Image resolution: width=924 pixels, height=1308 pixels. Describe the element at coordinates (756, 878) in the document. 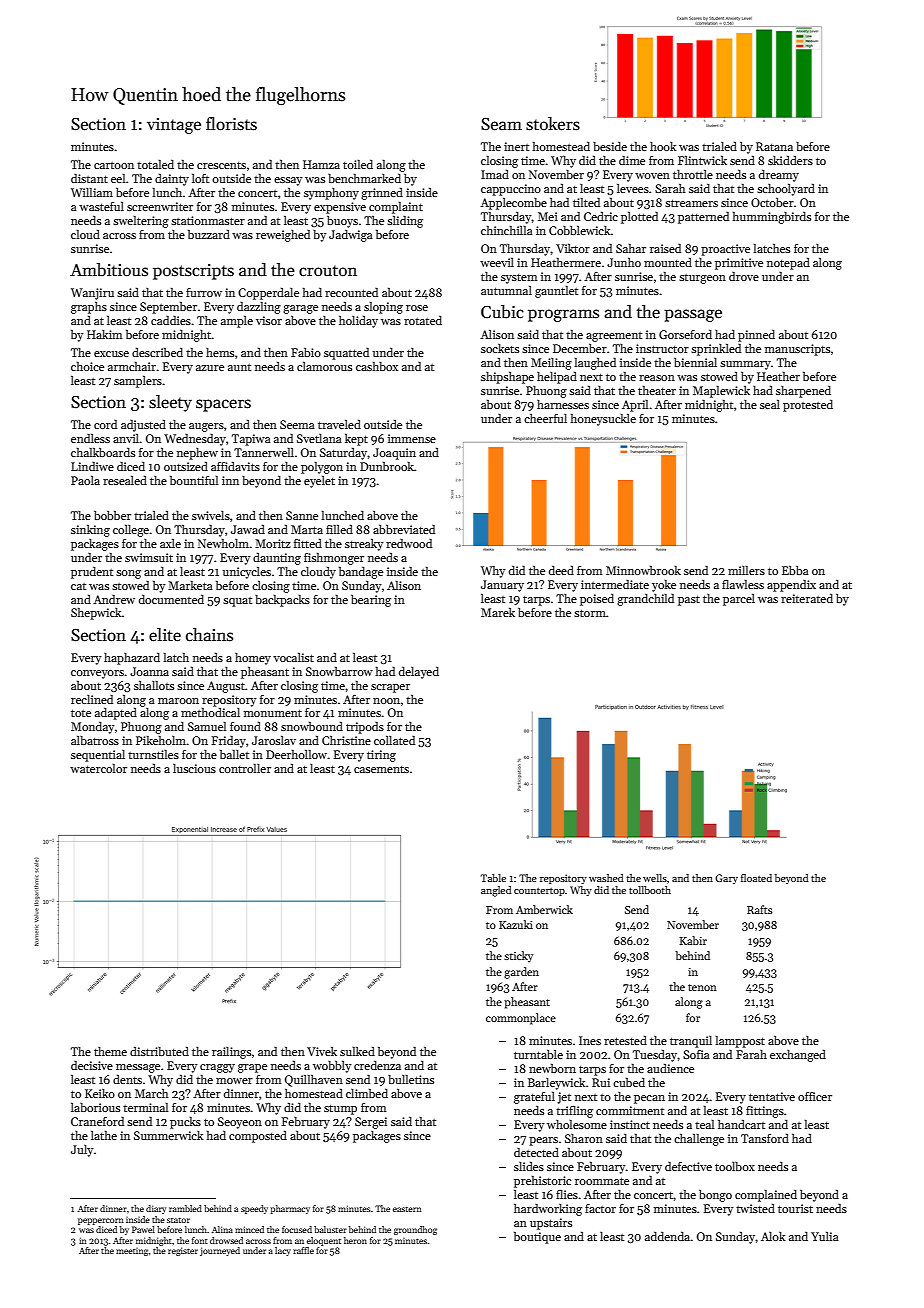

I see `floated` at that location.
